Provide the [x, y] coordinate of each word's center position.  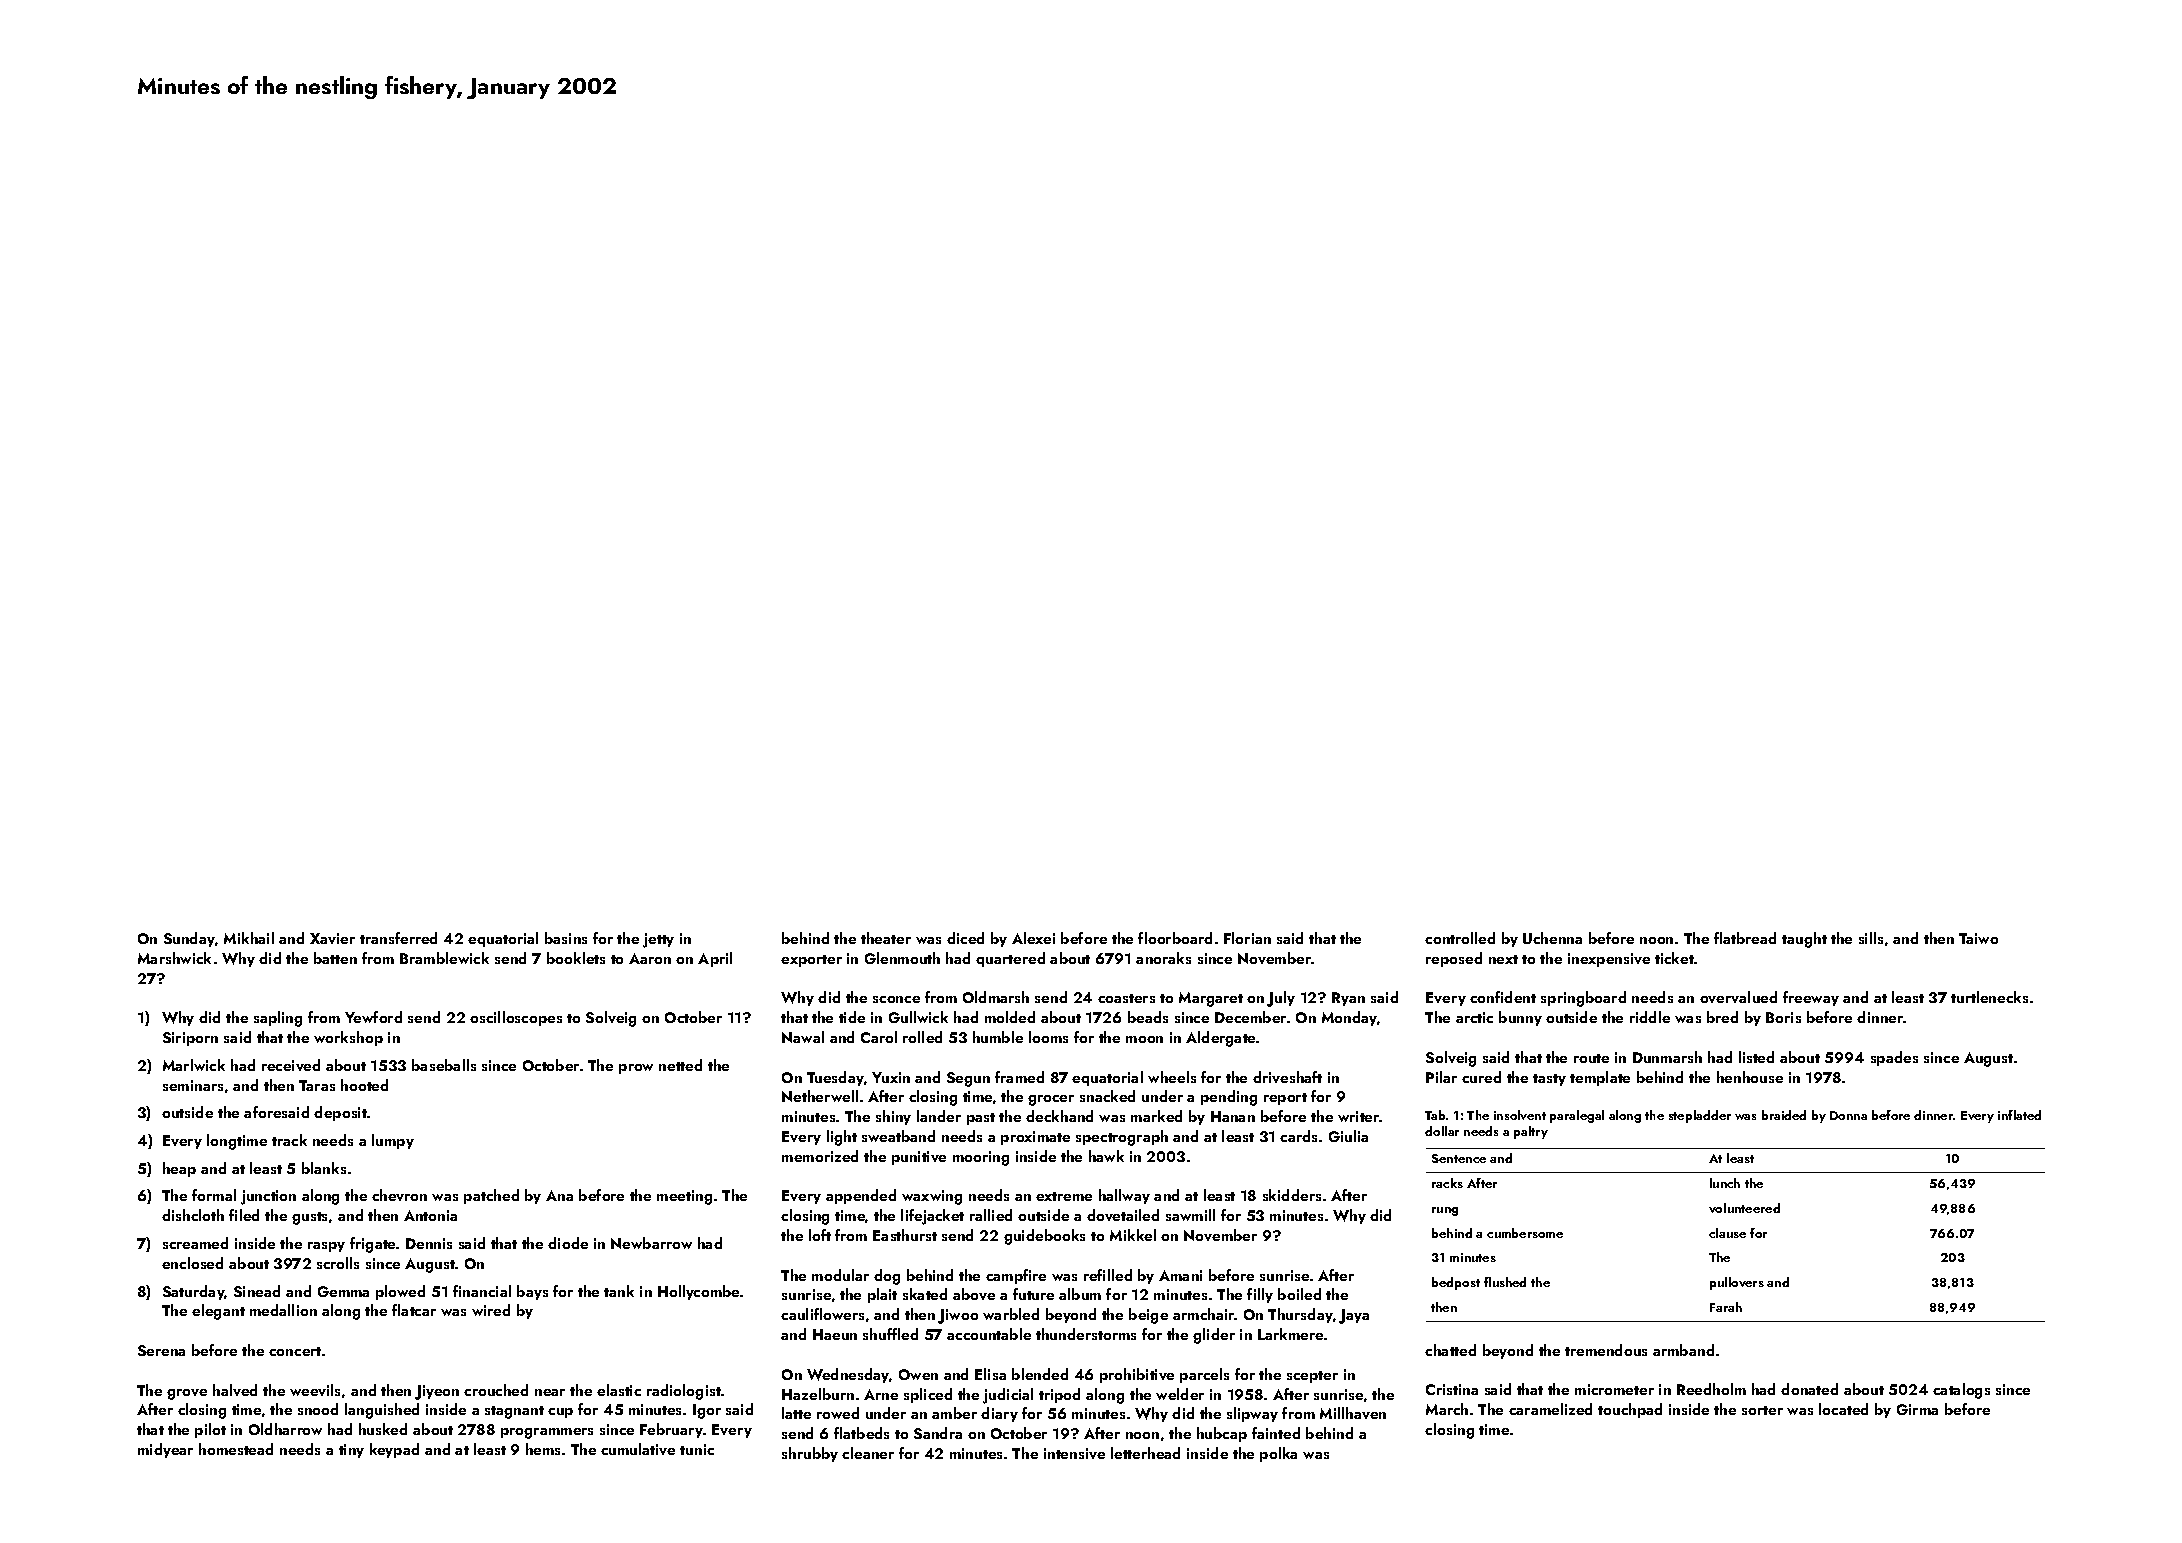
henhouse [1750, 1077]
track [289, 1140]
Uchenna [1552, 938]
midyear [165, 1450]
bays [532, 1292]
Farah [1726, 1307]
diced [965, 938]
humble [998, 1037]
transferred [398, 938]
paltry [1531, 1132]
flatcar [414, 1310]
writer [1359, 1116]
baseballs [444, 1065]
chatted [1450, 1350]
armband [1683, 1350]
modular [840, 1275]
